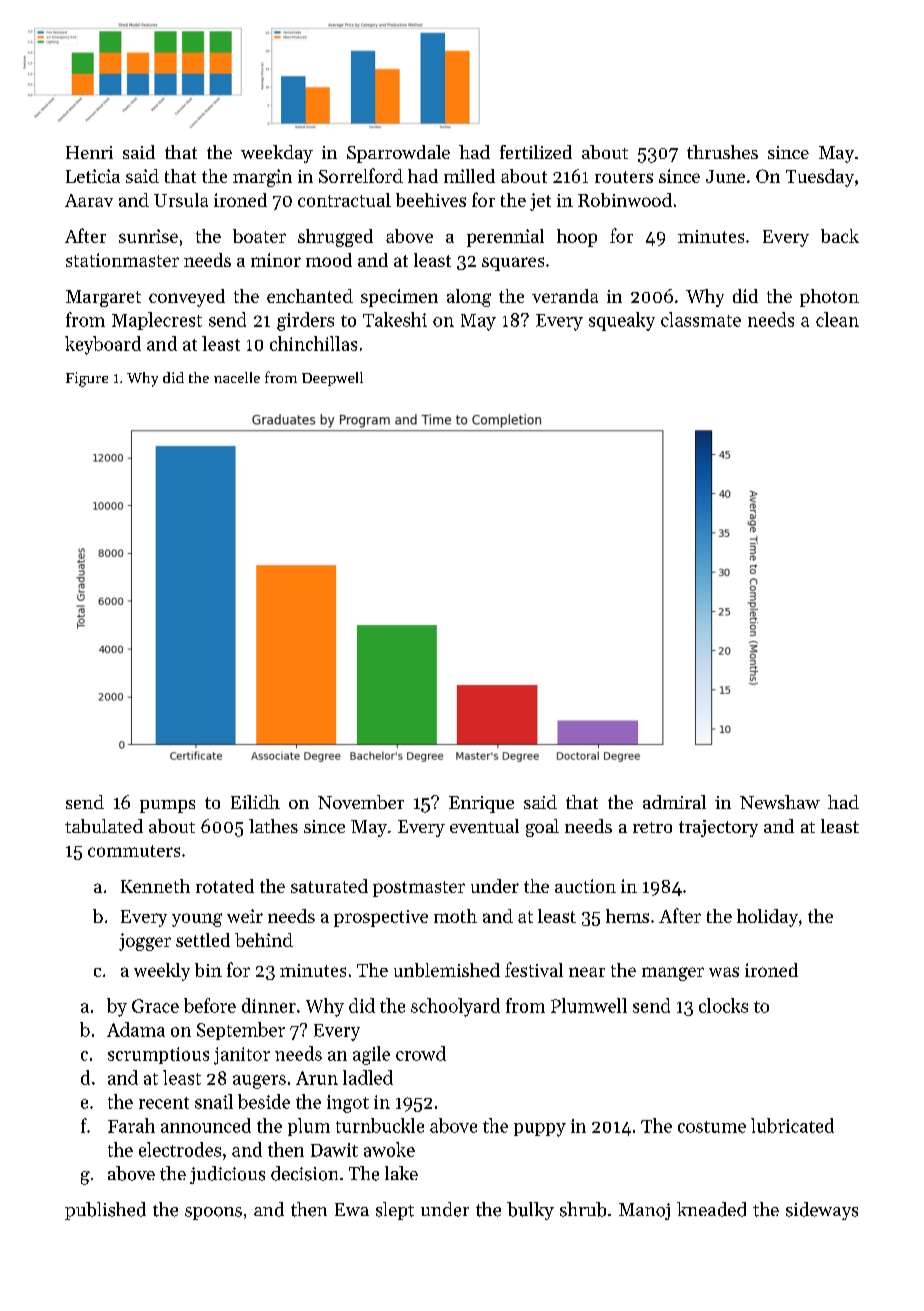 The image size is (924, 1311). I want to click on Farah, so click(131, 1125).
